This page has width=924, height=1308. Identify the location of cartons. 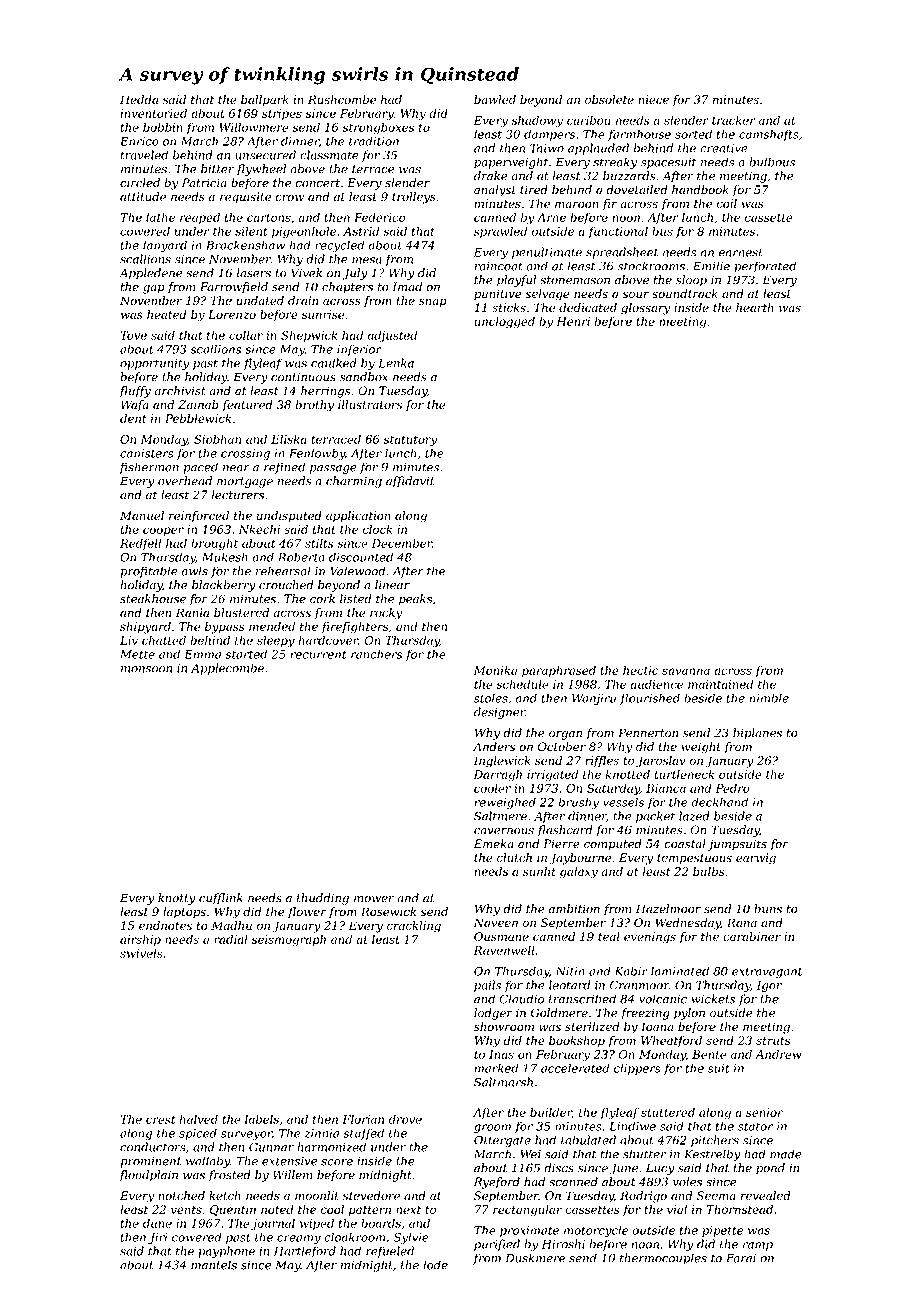
(269, 218).
